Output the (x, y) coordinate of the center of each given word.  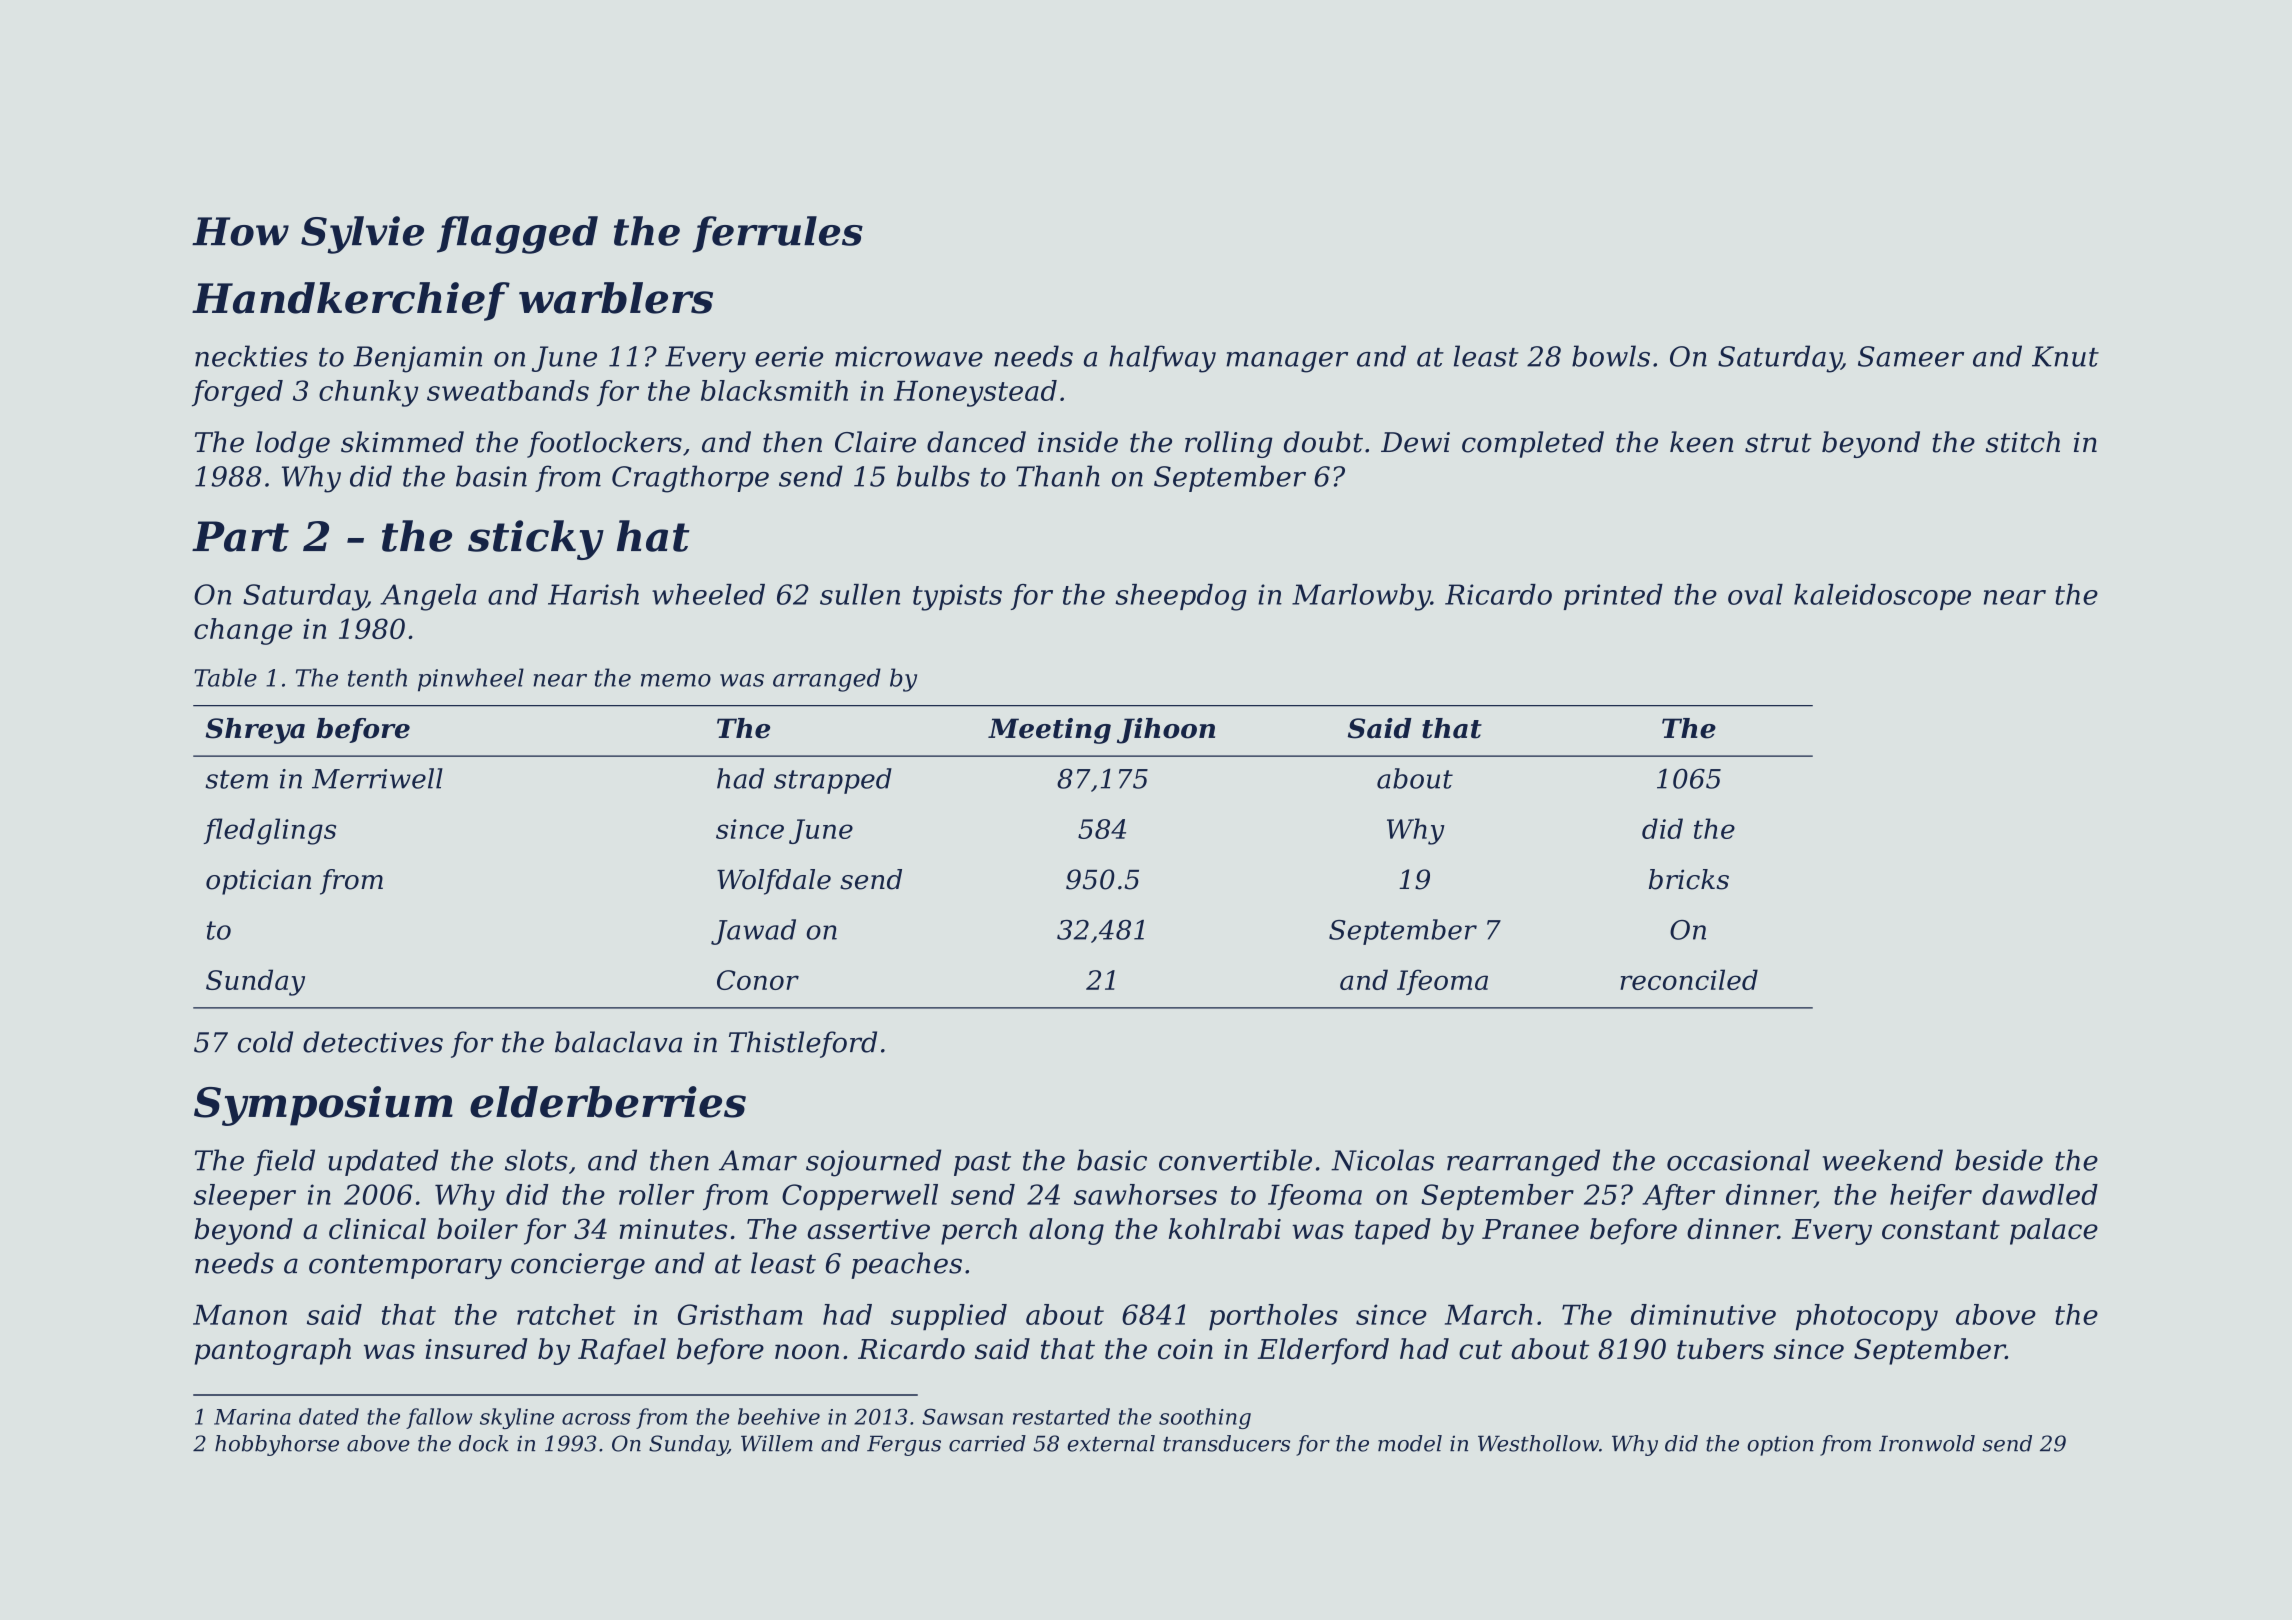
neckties (251, 356)
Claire (875, 442)
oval (1755, 594)
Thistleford (803, 1044)
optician (258, 882)
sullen (860, 594)
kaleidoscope (1882, 597)
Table (225, 677)
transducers (1226, 1443)
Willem (777, 1443)
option (1780, 1445)
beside (1999, 1160)
